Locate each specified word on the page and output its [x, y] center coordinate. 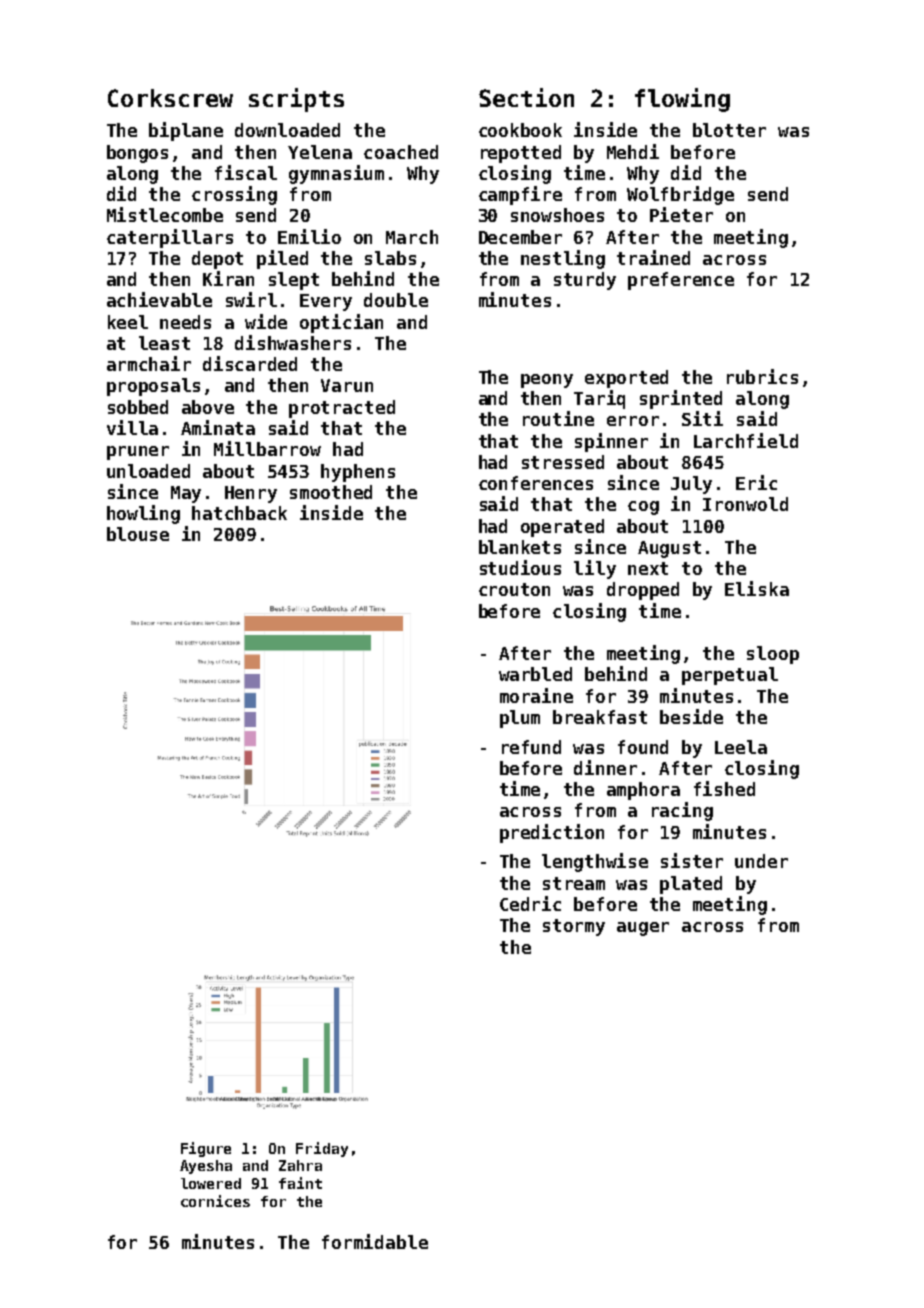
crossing [234, 195]
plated [691, 885]
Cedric [530, 903]
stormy [574, 927]
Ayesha [206, 1167]
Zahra [300, 1165]
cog [643, 508]
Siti [702, 418]
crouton [514, 589]
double [396, 300]
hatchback [239, 513]
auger [643, 929]
